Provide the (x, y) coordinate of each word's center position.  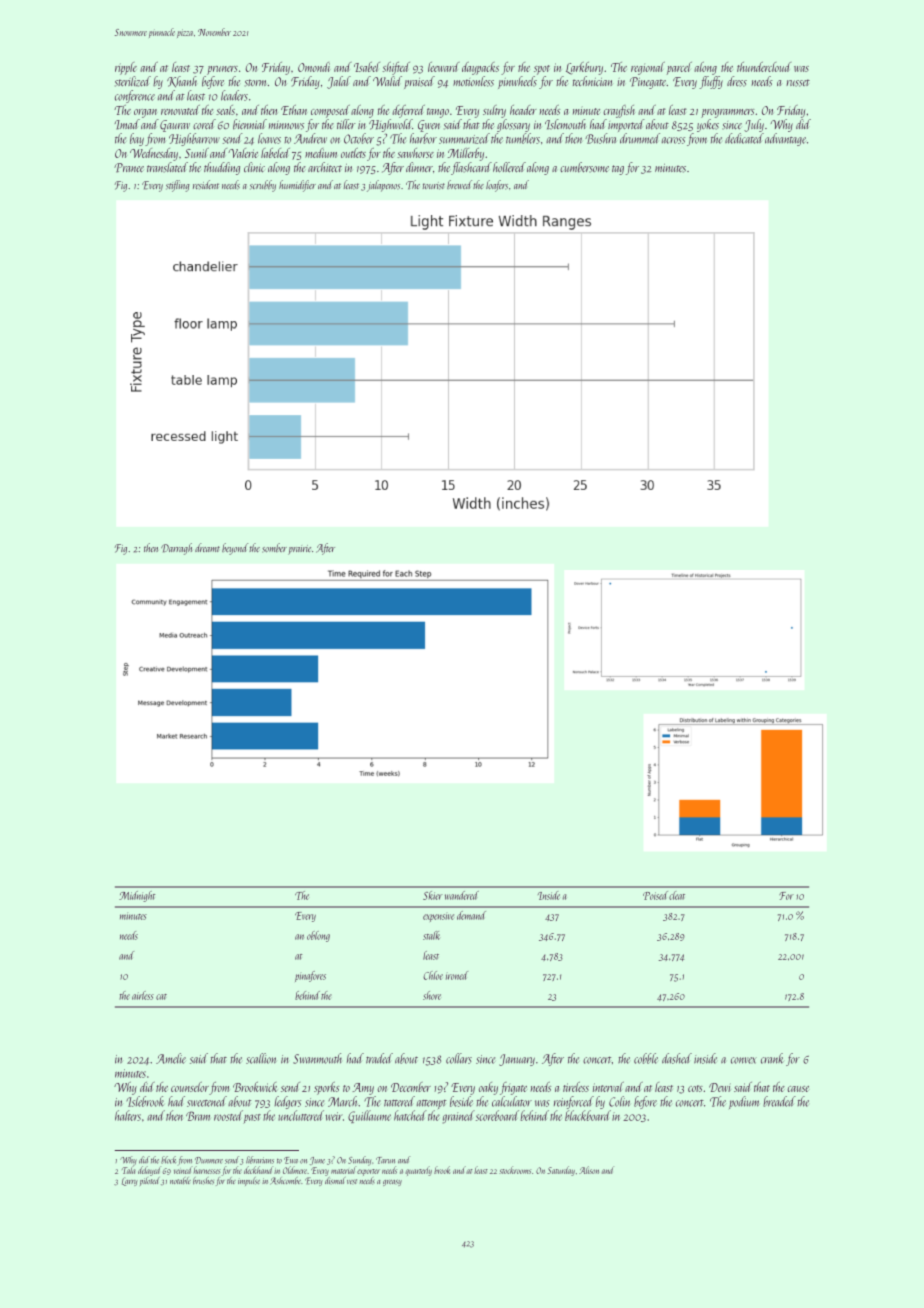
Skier (433, 895)
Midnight (137, 896)
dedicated (744, 138)
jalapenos (383, 186)
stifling (178, 186)
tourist (434, 186)
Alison (589, 1170)
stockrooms (515, 1170)
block (168, 1160)
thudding (222, 168)
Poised (655, 895)
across (673, 140)
